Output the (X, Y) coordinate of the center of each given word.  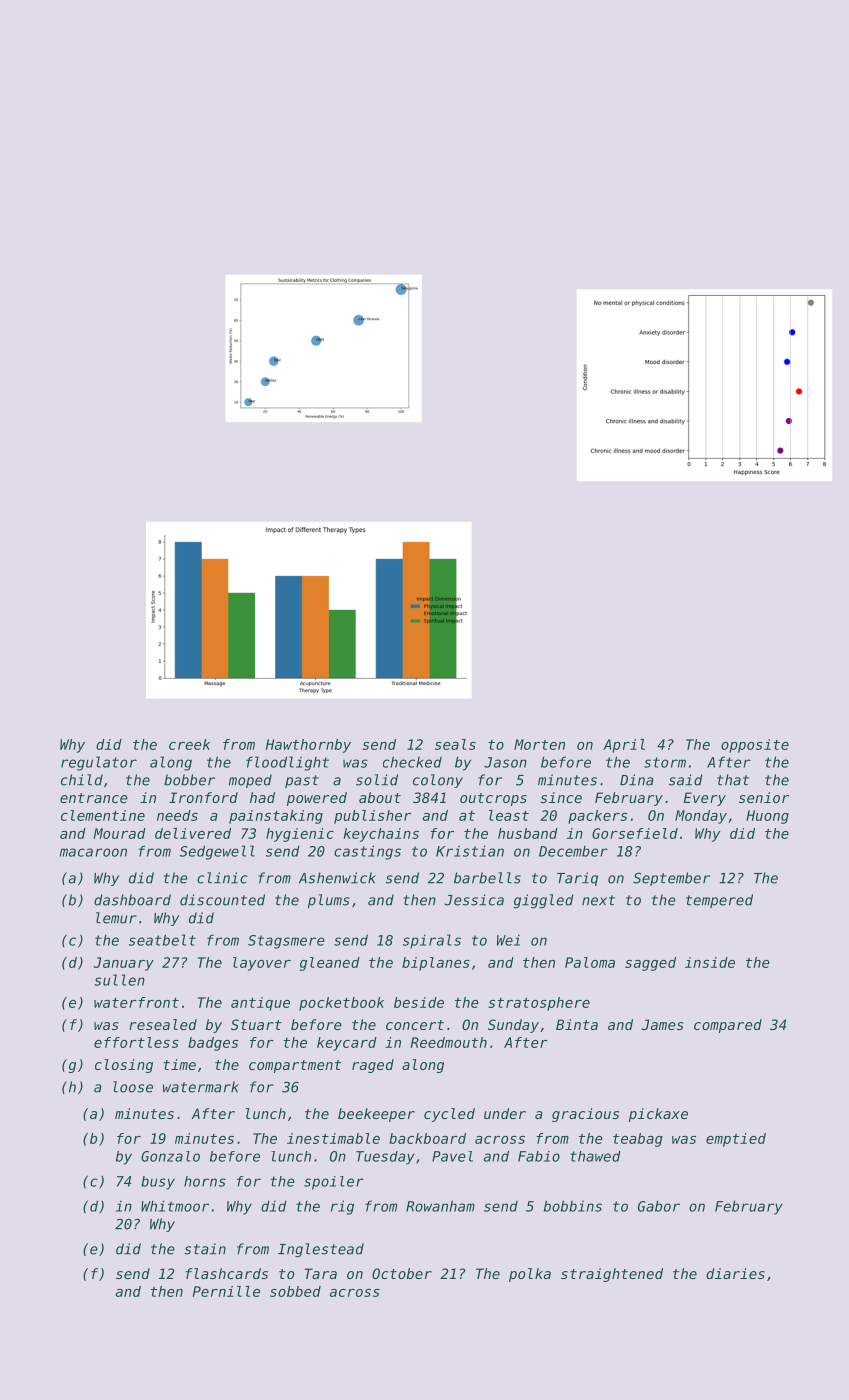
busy (158, 1183)
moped (250, 781)
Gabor (659, 1206)
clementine (103, 815)
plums (329, 901)
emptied (736, 1140)
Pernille (226, 1291)
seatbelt (162, 940)
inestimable (333, 1138)
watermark (201, 1087)
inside (710, 962)
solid (377, 780)
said (685, 780)
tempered (719, 901)
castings (367, 852)
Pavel (452, 1156)
